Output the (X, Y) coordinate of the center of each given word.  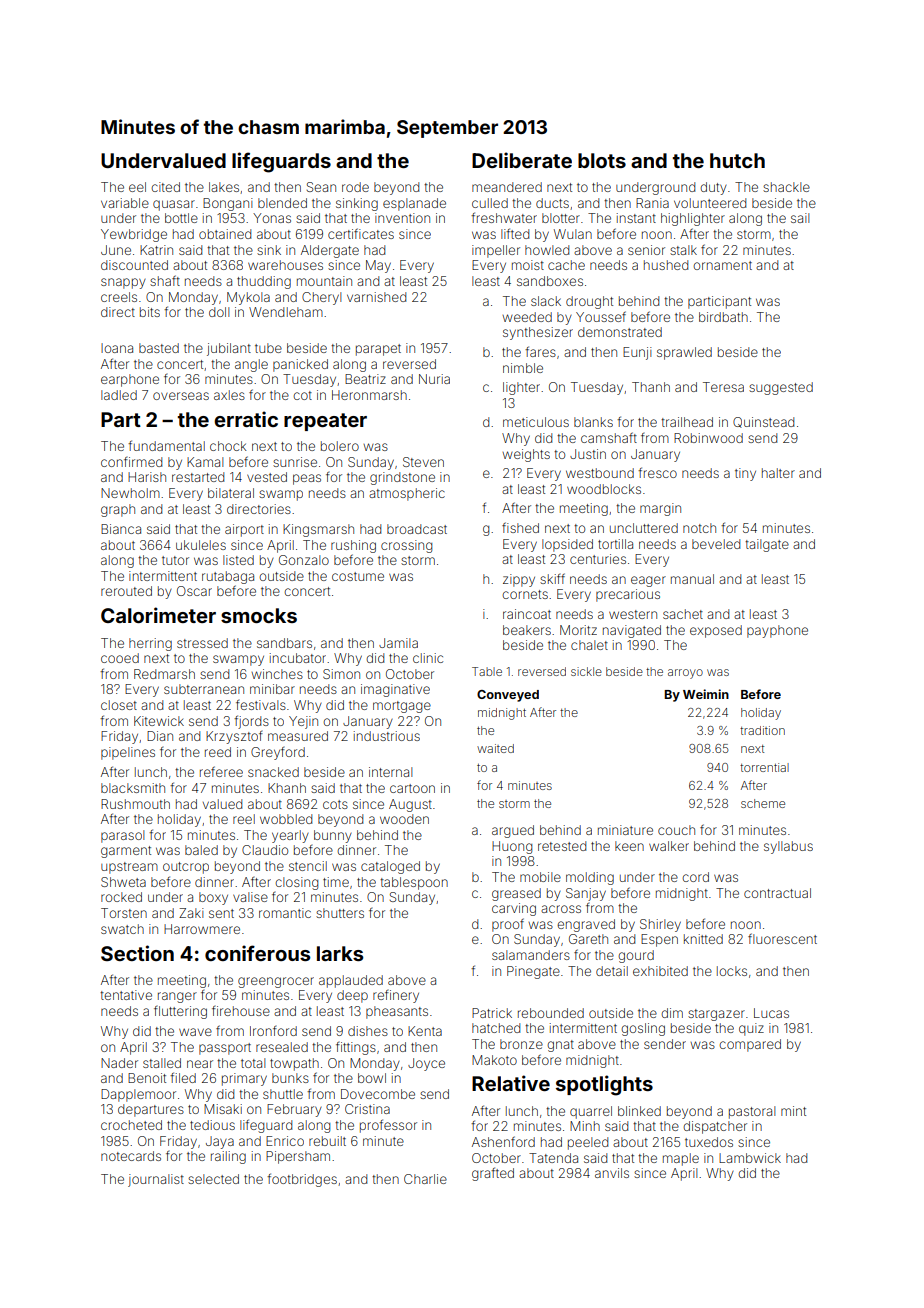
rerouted (126, 591)
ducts (552, 203)
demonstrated (620, 332)
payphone (777, 631)
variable (125, 203)
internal (390, 772)
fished (520, 527)
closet (119, 705)
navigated (632, 631)
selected (213, 1179)
